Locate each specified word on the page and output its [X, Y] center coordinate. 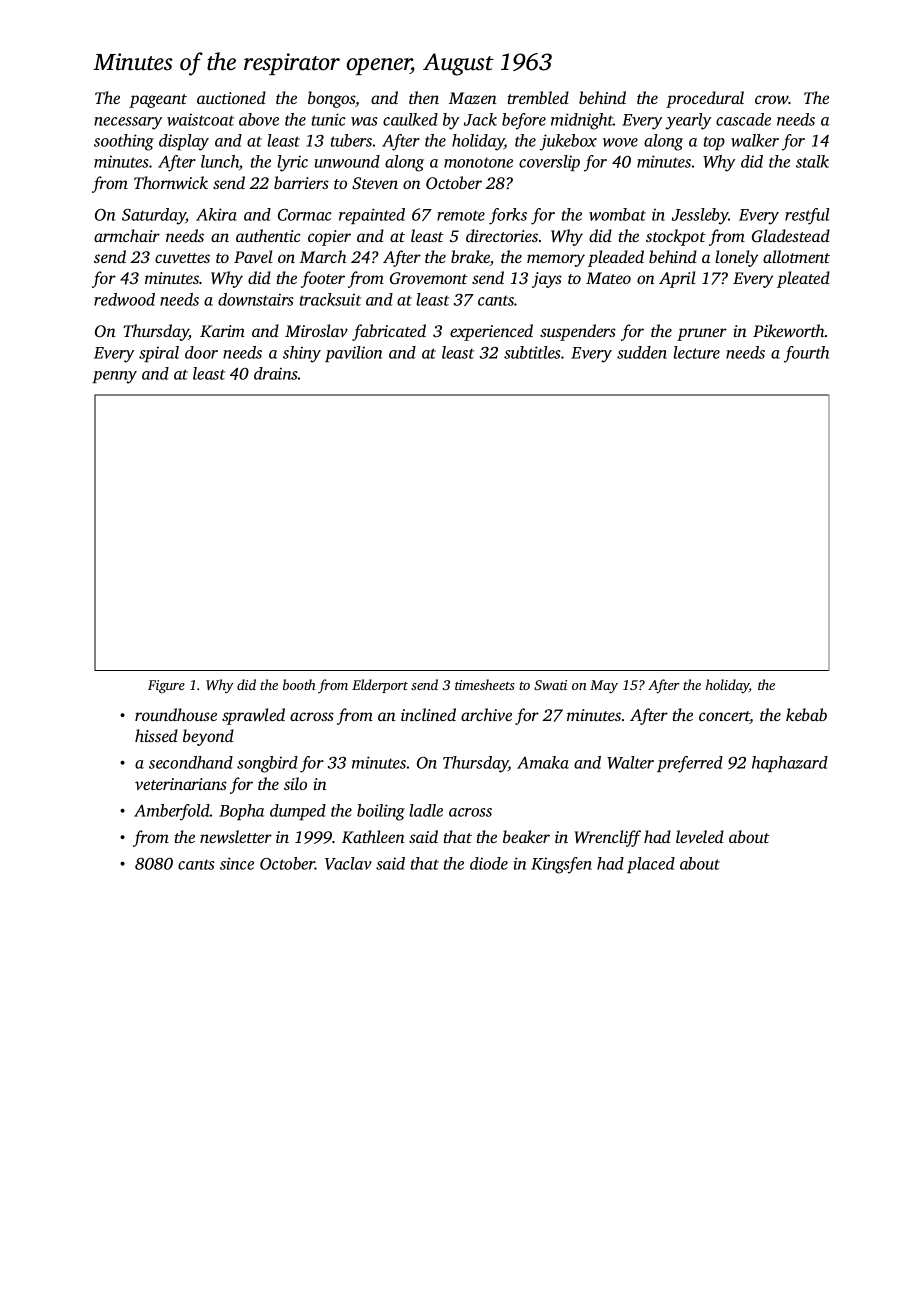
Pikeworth [789, 330]
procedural [705, 99]
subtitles [532, 352]
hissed [156, 735]
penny [114, 377]
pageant [158, 101]
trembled [538, 97]
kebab [806, 714]
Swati [550, 685]
